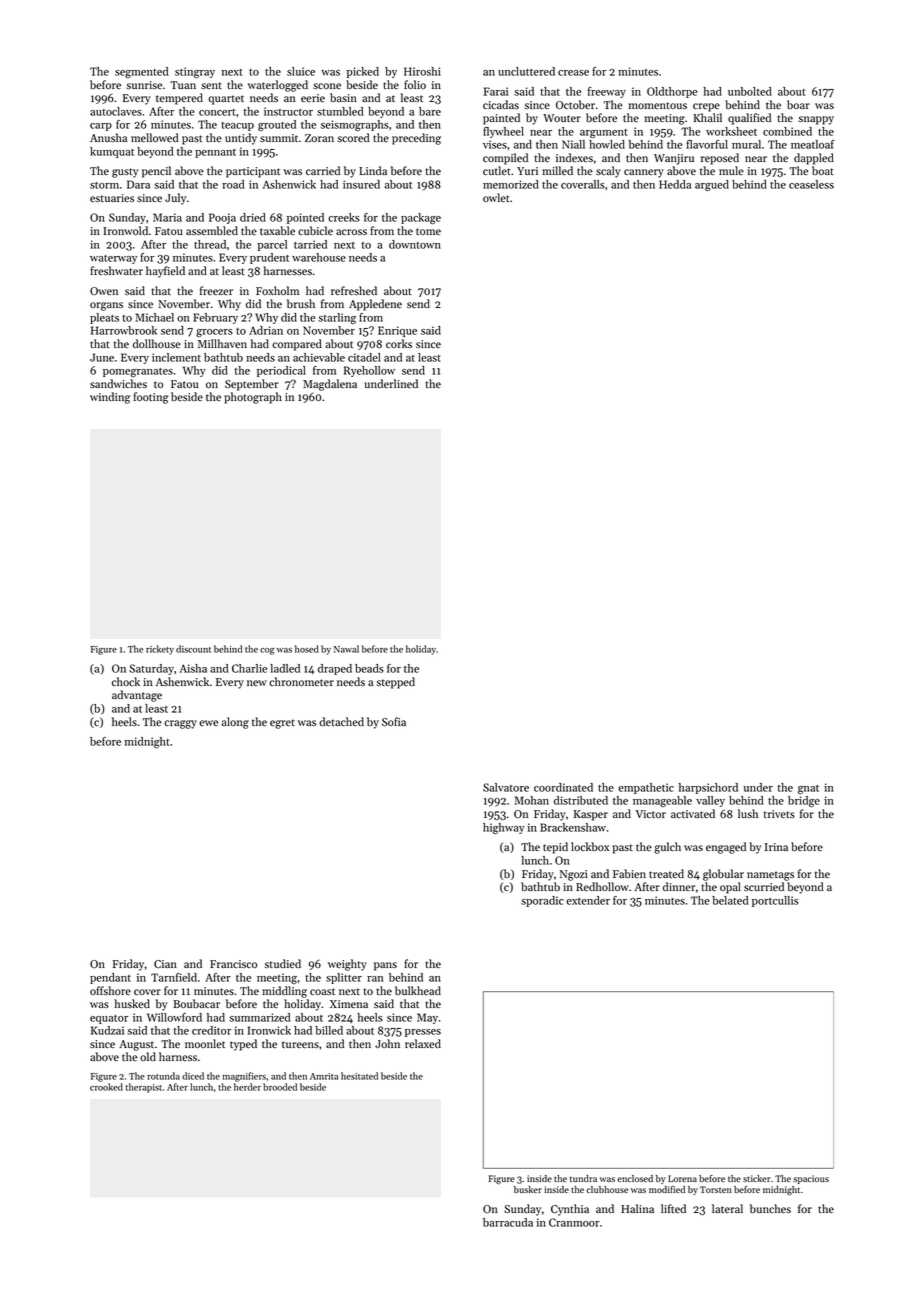 This screenshot has height=1308, width=924. I want to click on crooked, so click(106, 1087).
